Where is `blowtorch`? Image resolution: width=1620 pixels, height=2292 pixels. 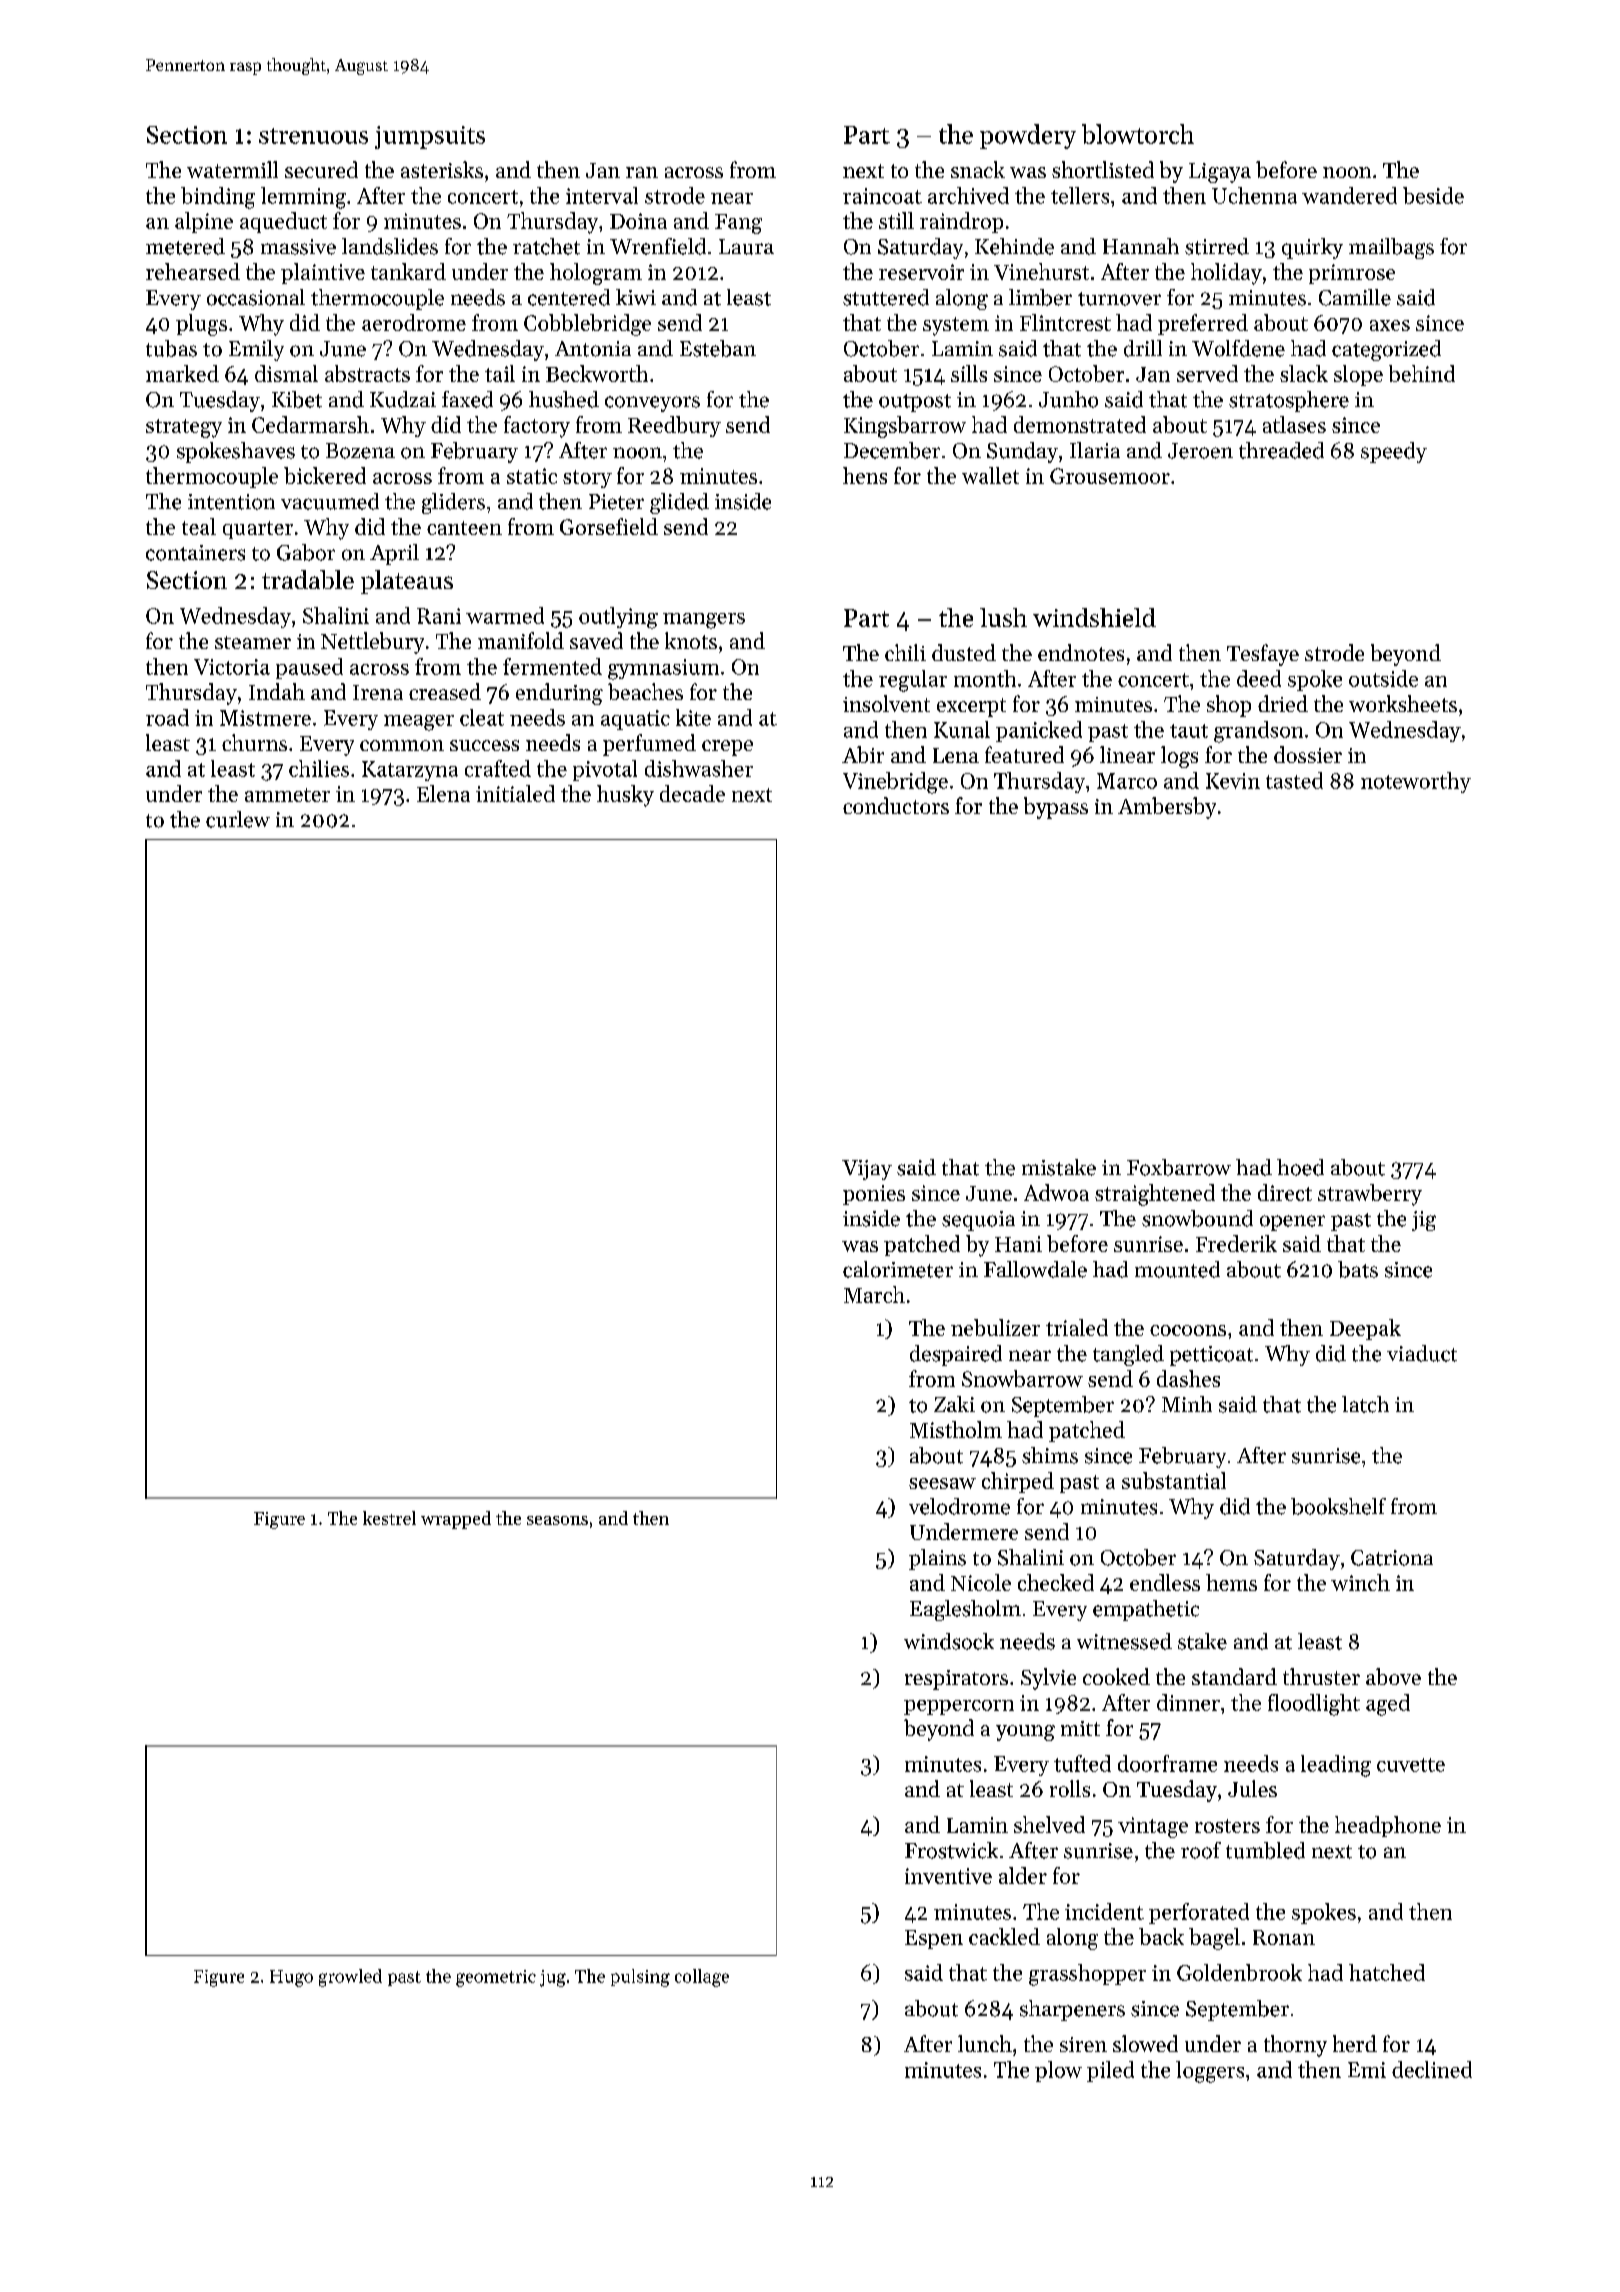
blowtorch is located at coordinates (1138, 134).
